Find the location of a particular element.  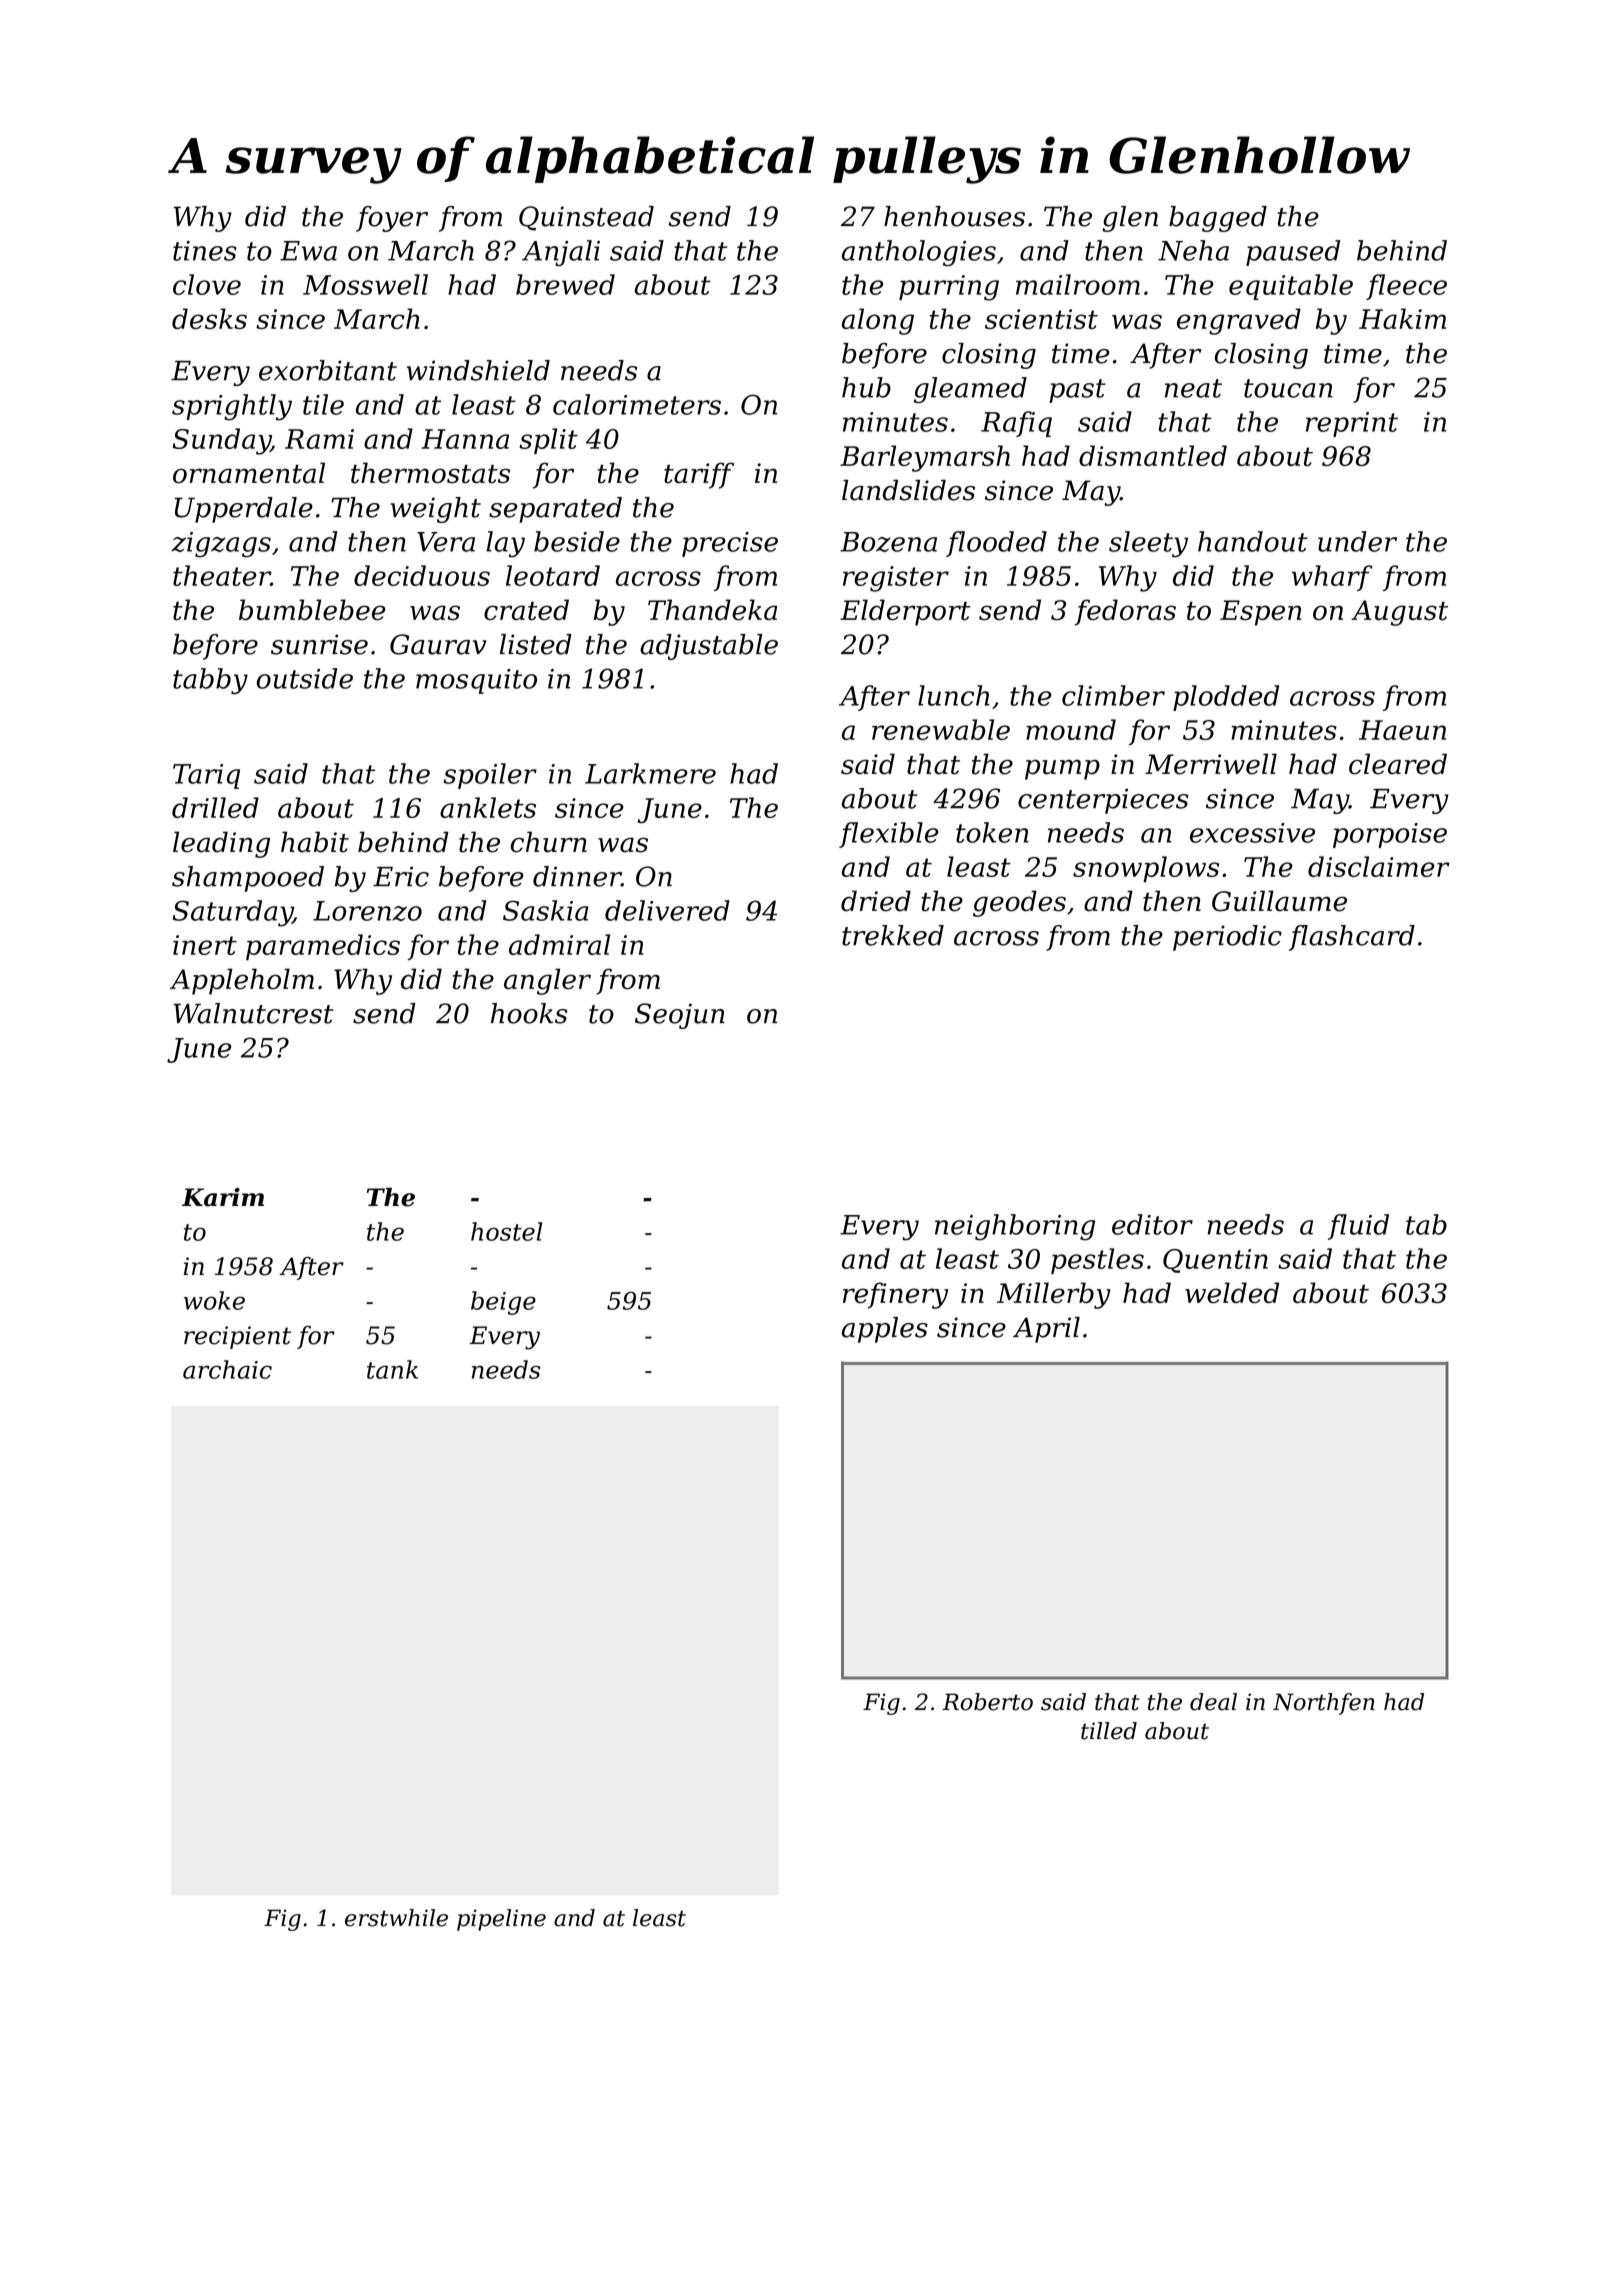

Northfen is located at coordinates (1324, 1704).
